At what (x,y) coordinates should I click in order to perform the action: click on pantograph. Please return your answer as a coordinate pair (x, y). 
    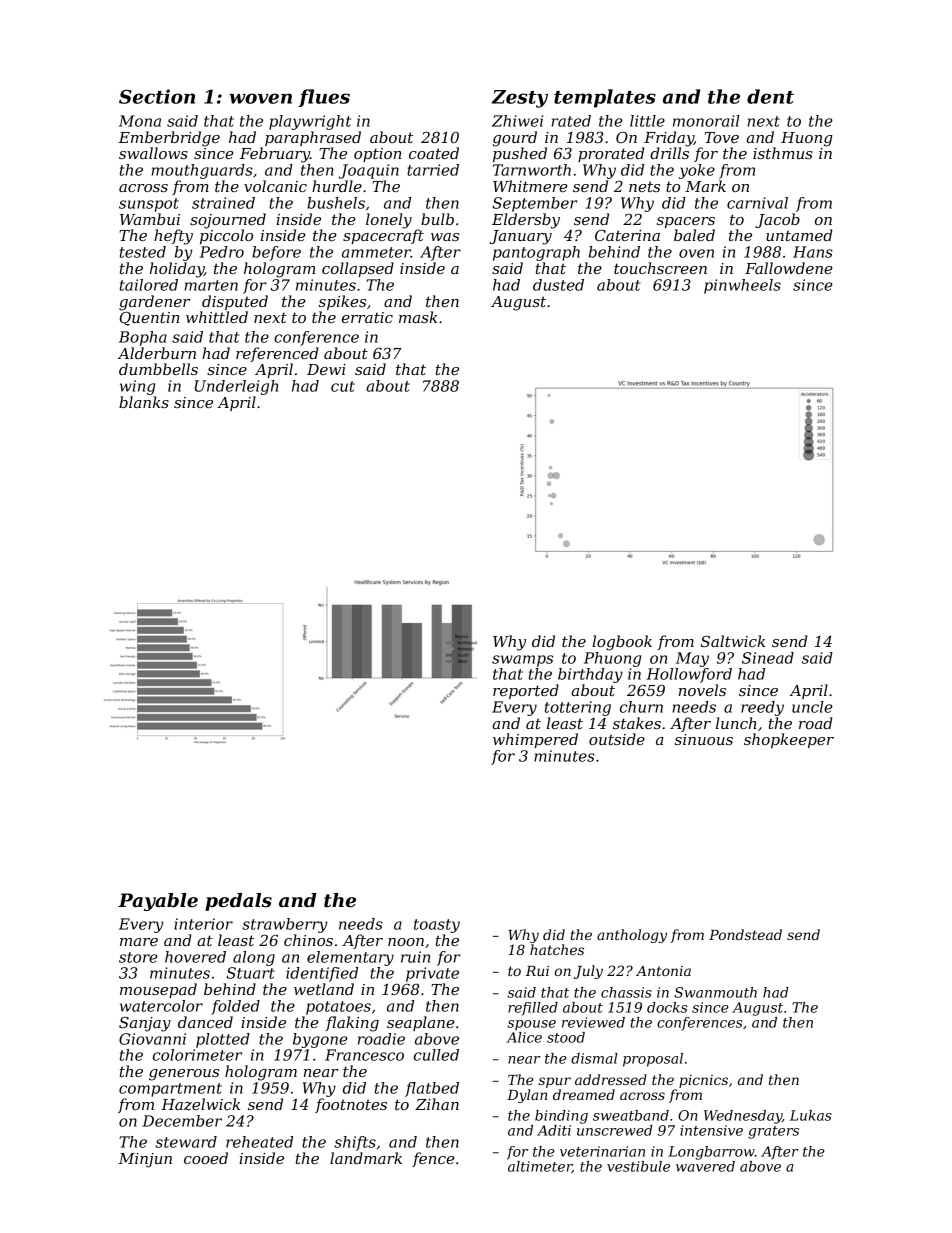
    Looking at the image, I should click on (536, 253).
